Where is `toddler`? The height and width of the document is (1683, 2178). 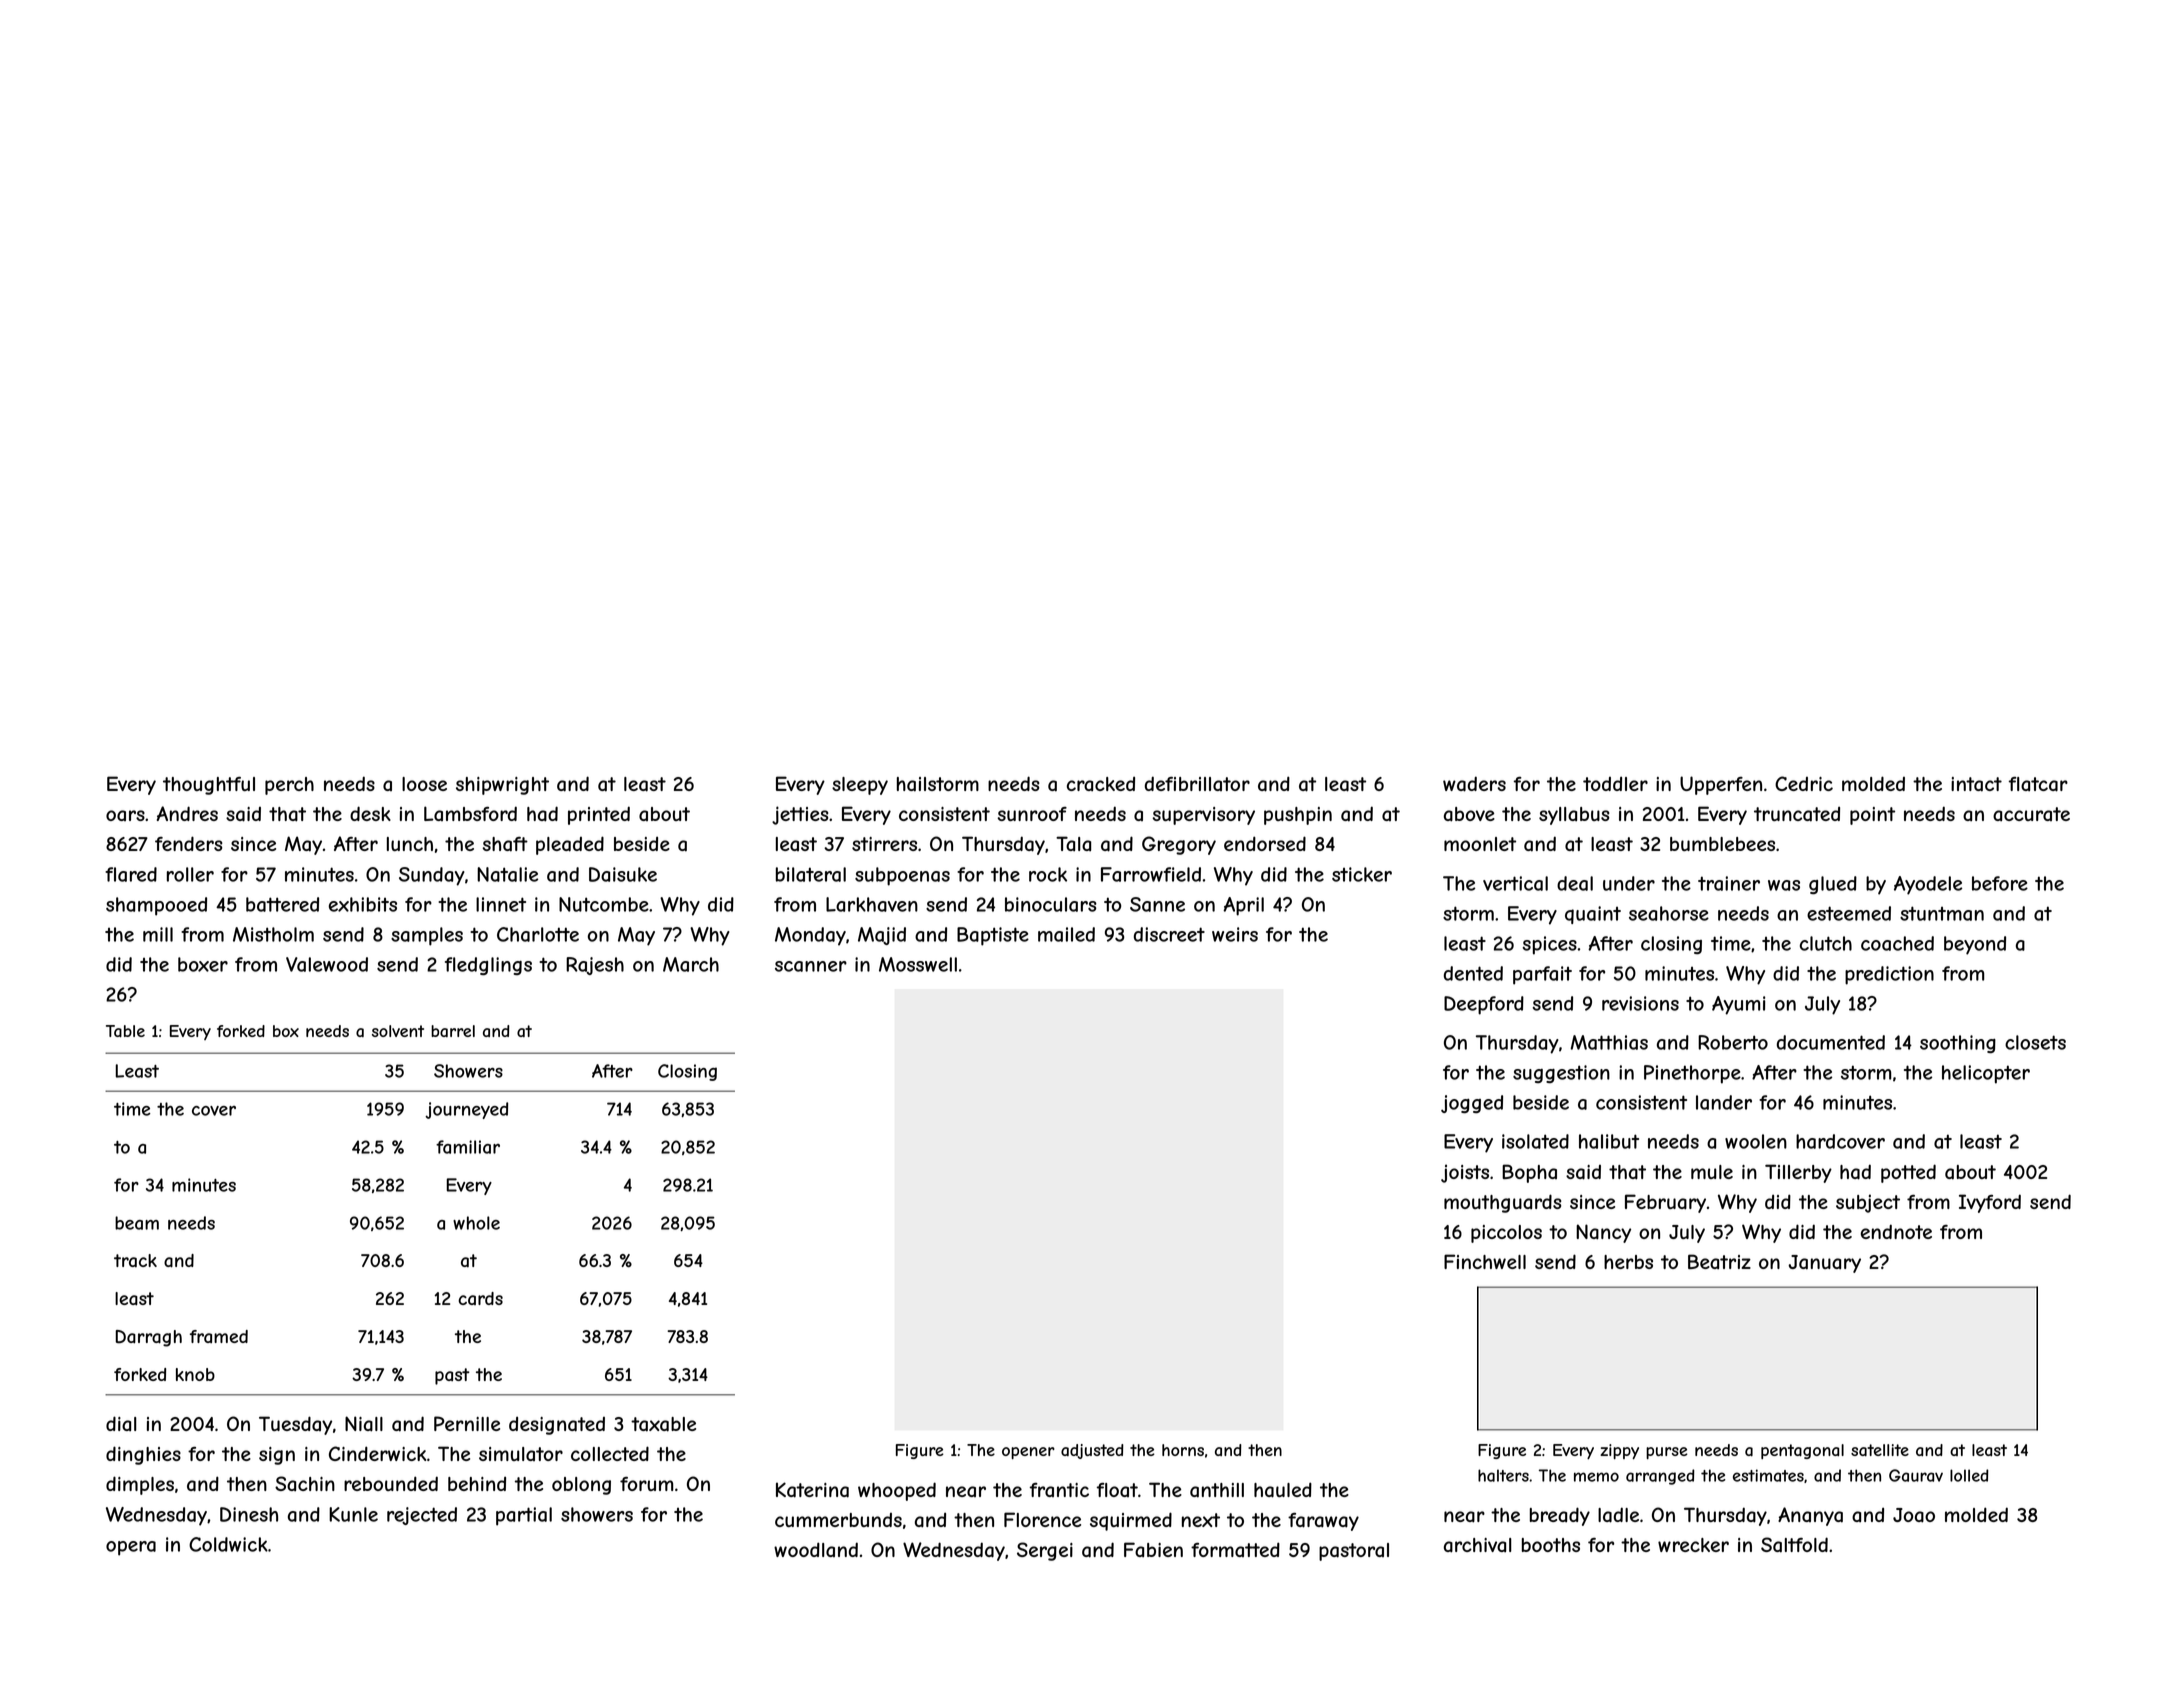
toddler is located at coordinates (1615, 783).
